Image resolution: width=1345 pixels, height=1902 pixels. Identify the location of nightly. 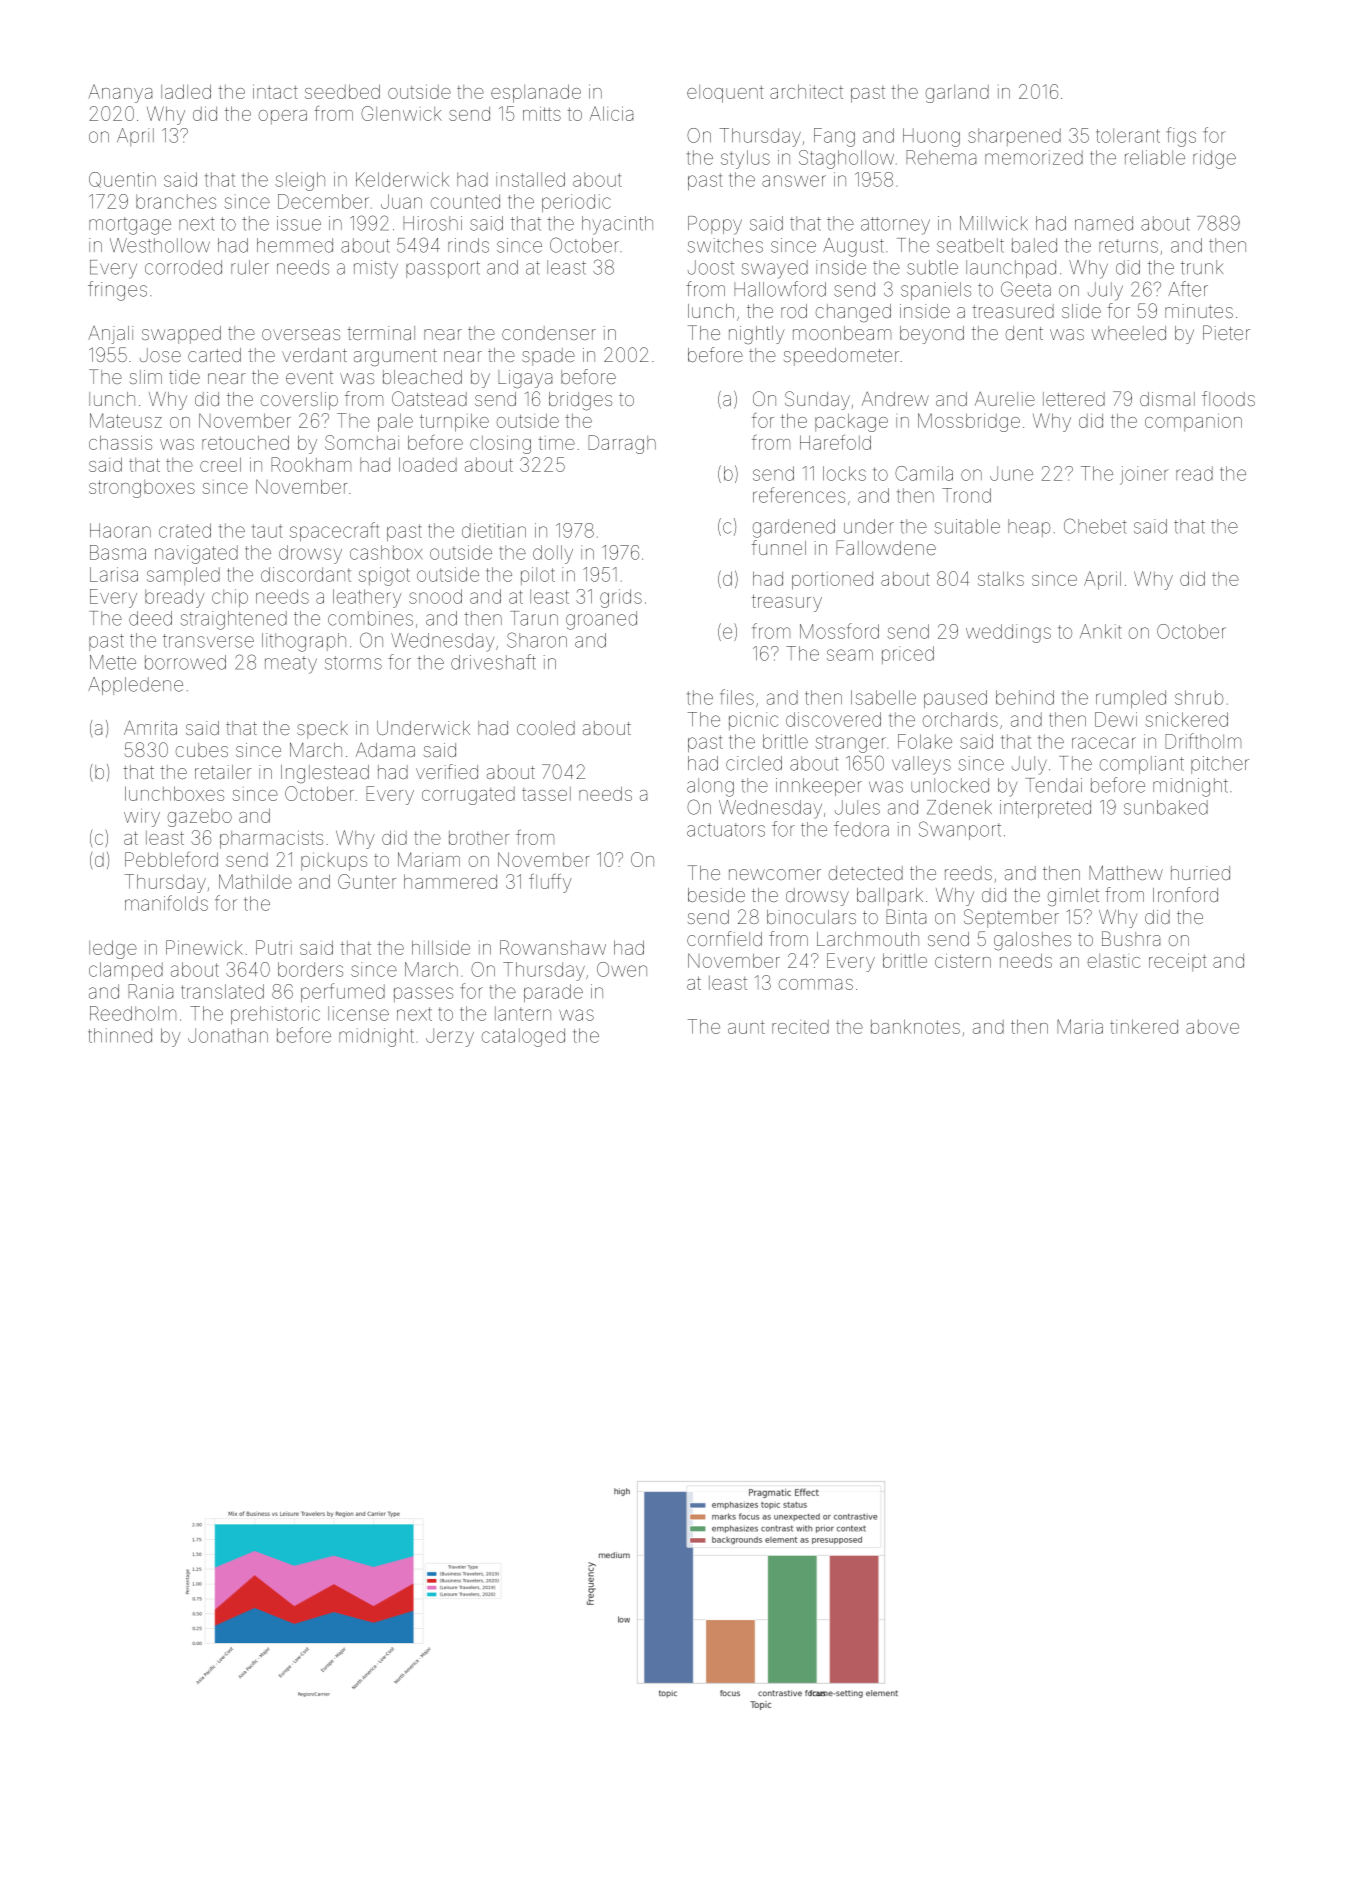
(757, 335).
